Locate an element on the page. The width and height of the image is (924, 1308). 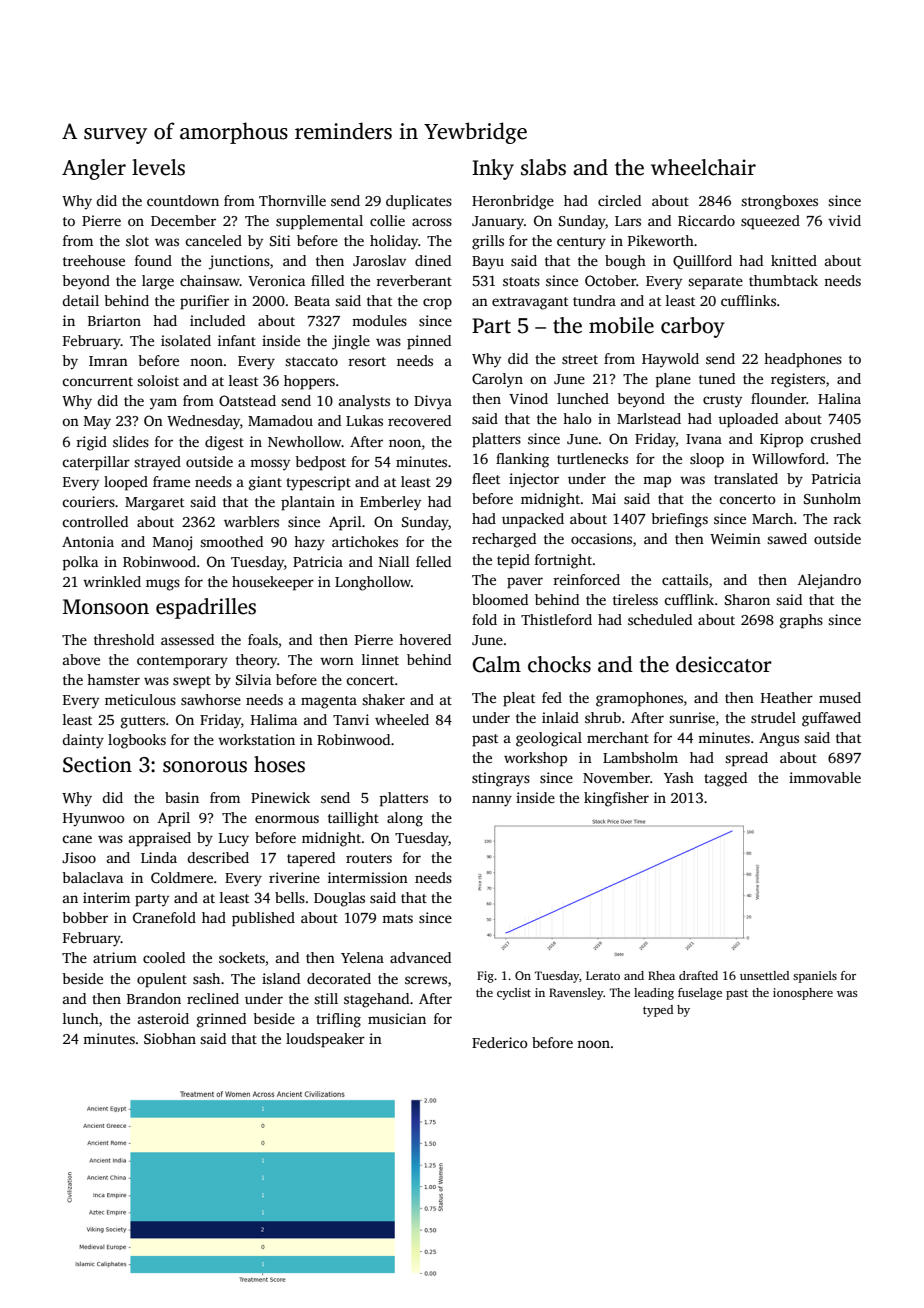
threshold is located at coordinates (124, 639).
